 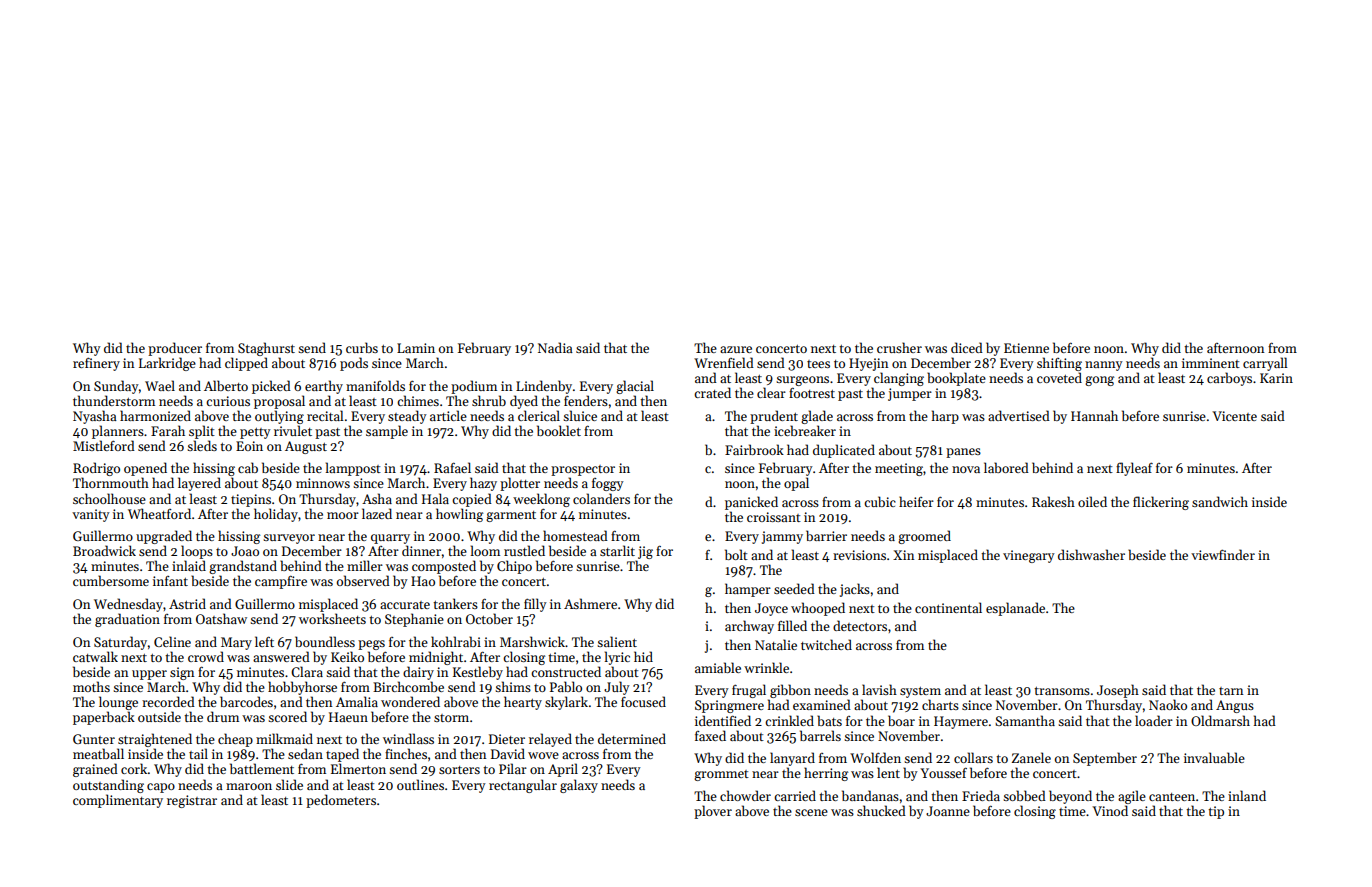 I want to click on esplanade, so click(x=1015, y=609).
